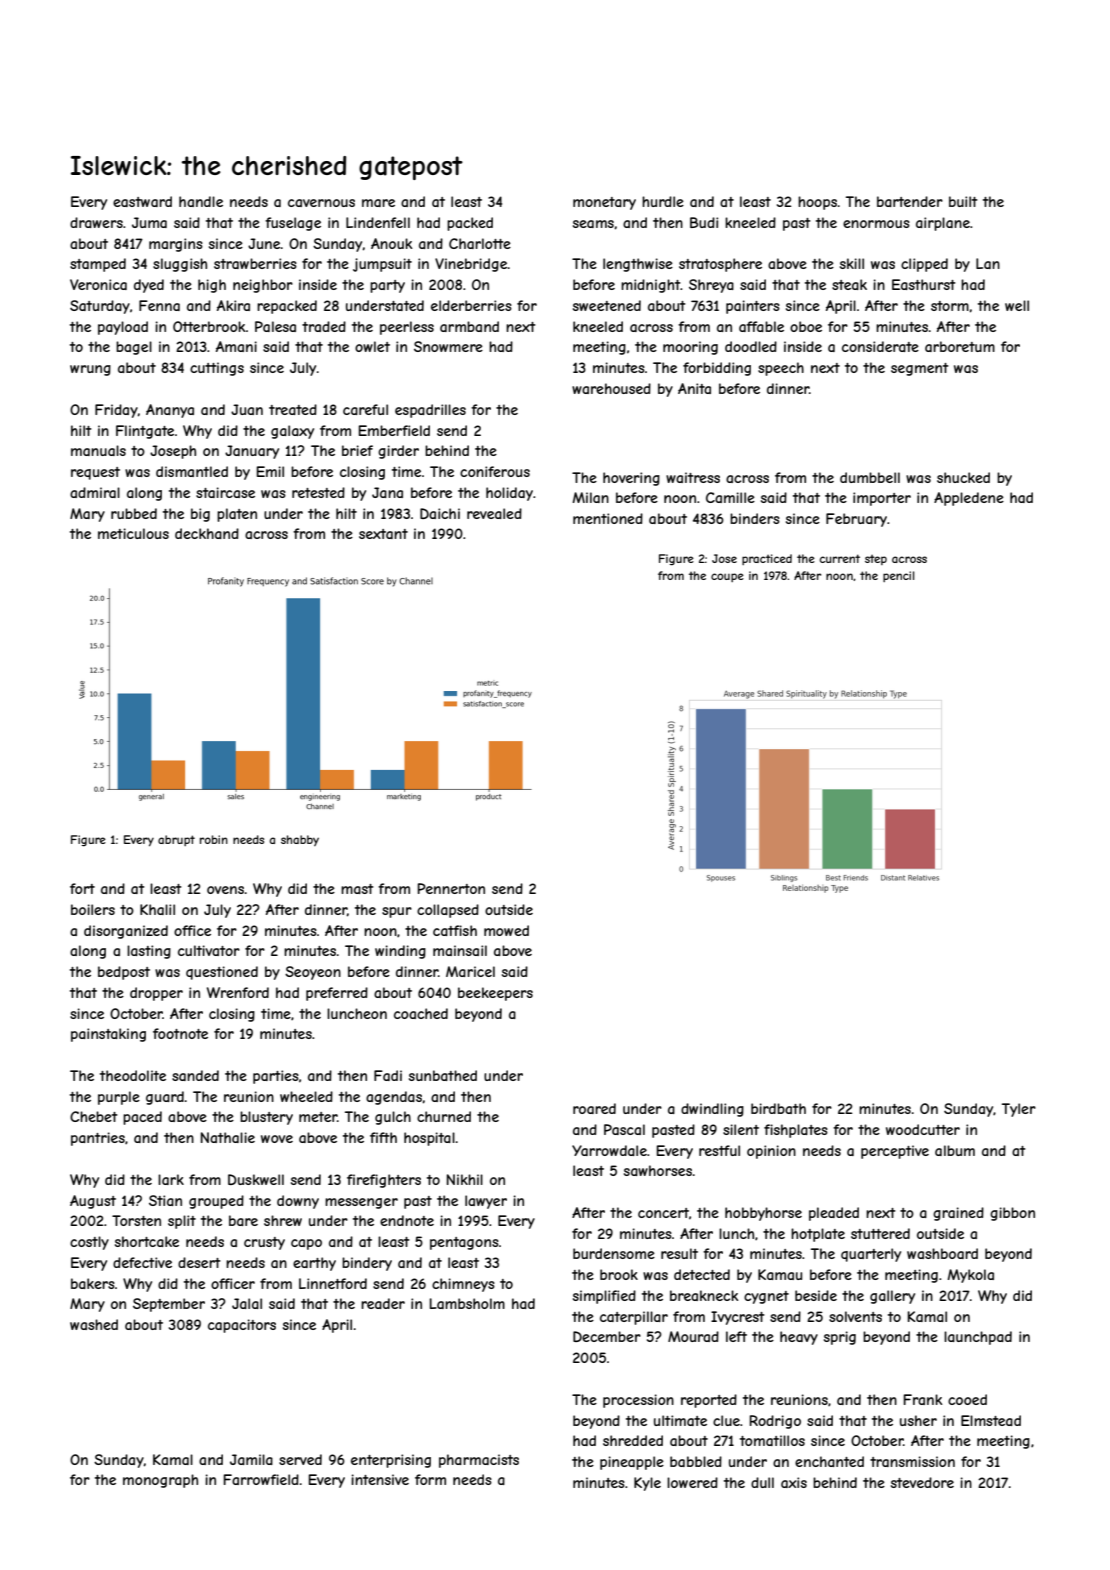 The image size is (1110, 1570). What do you see at coordinates (778, 1108) in the screenshot?
I see `birdbath` at bounding box center [778, 1108].
